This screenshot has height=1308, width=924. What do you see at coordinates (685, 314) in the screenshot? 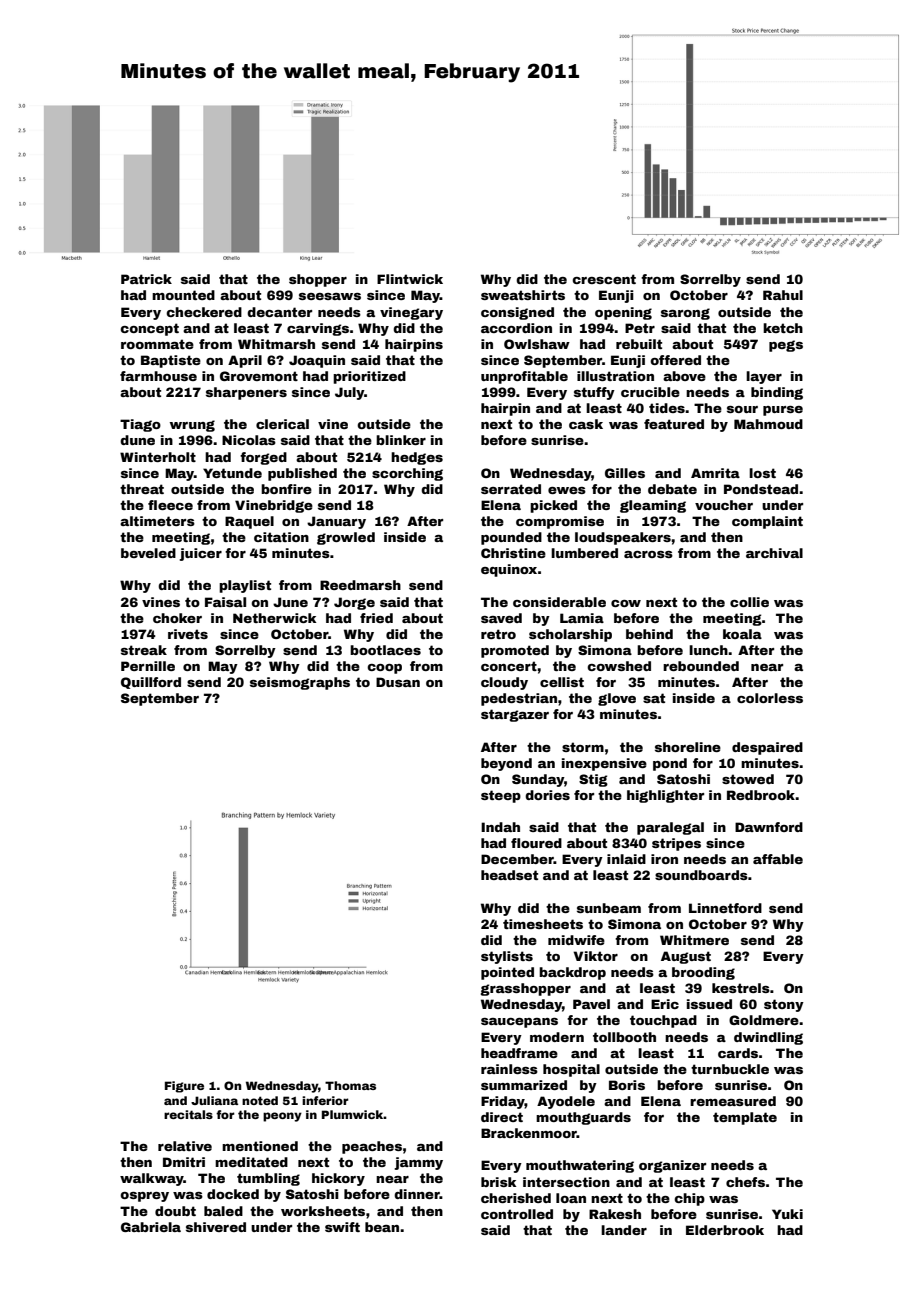
I see `sarong` at bounding box center [685, 314].
